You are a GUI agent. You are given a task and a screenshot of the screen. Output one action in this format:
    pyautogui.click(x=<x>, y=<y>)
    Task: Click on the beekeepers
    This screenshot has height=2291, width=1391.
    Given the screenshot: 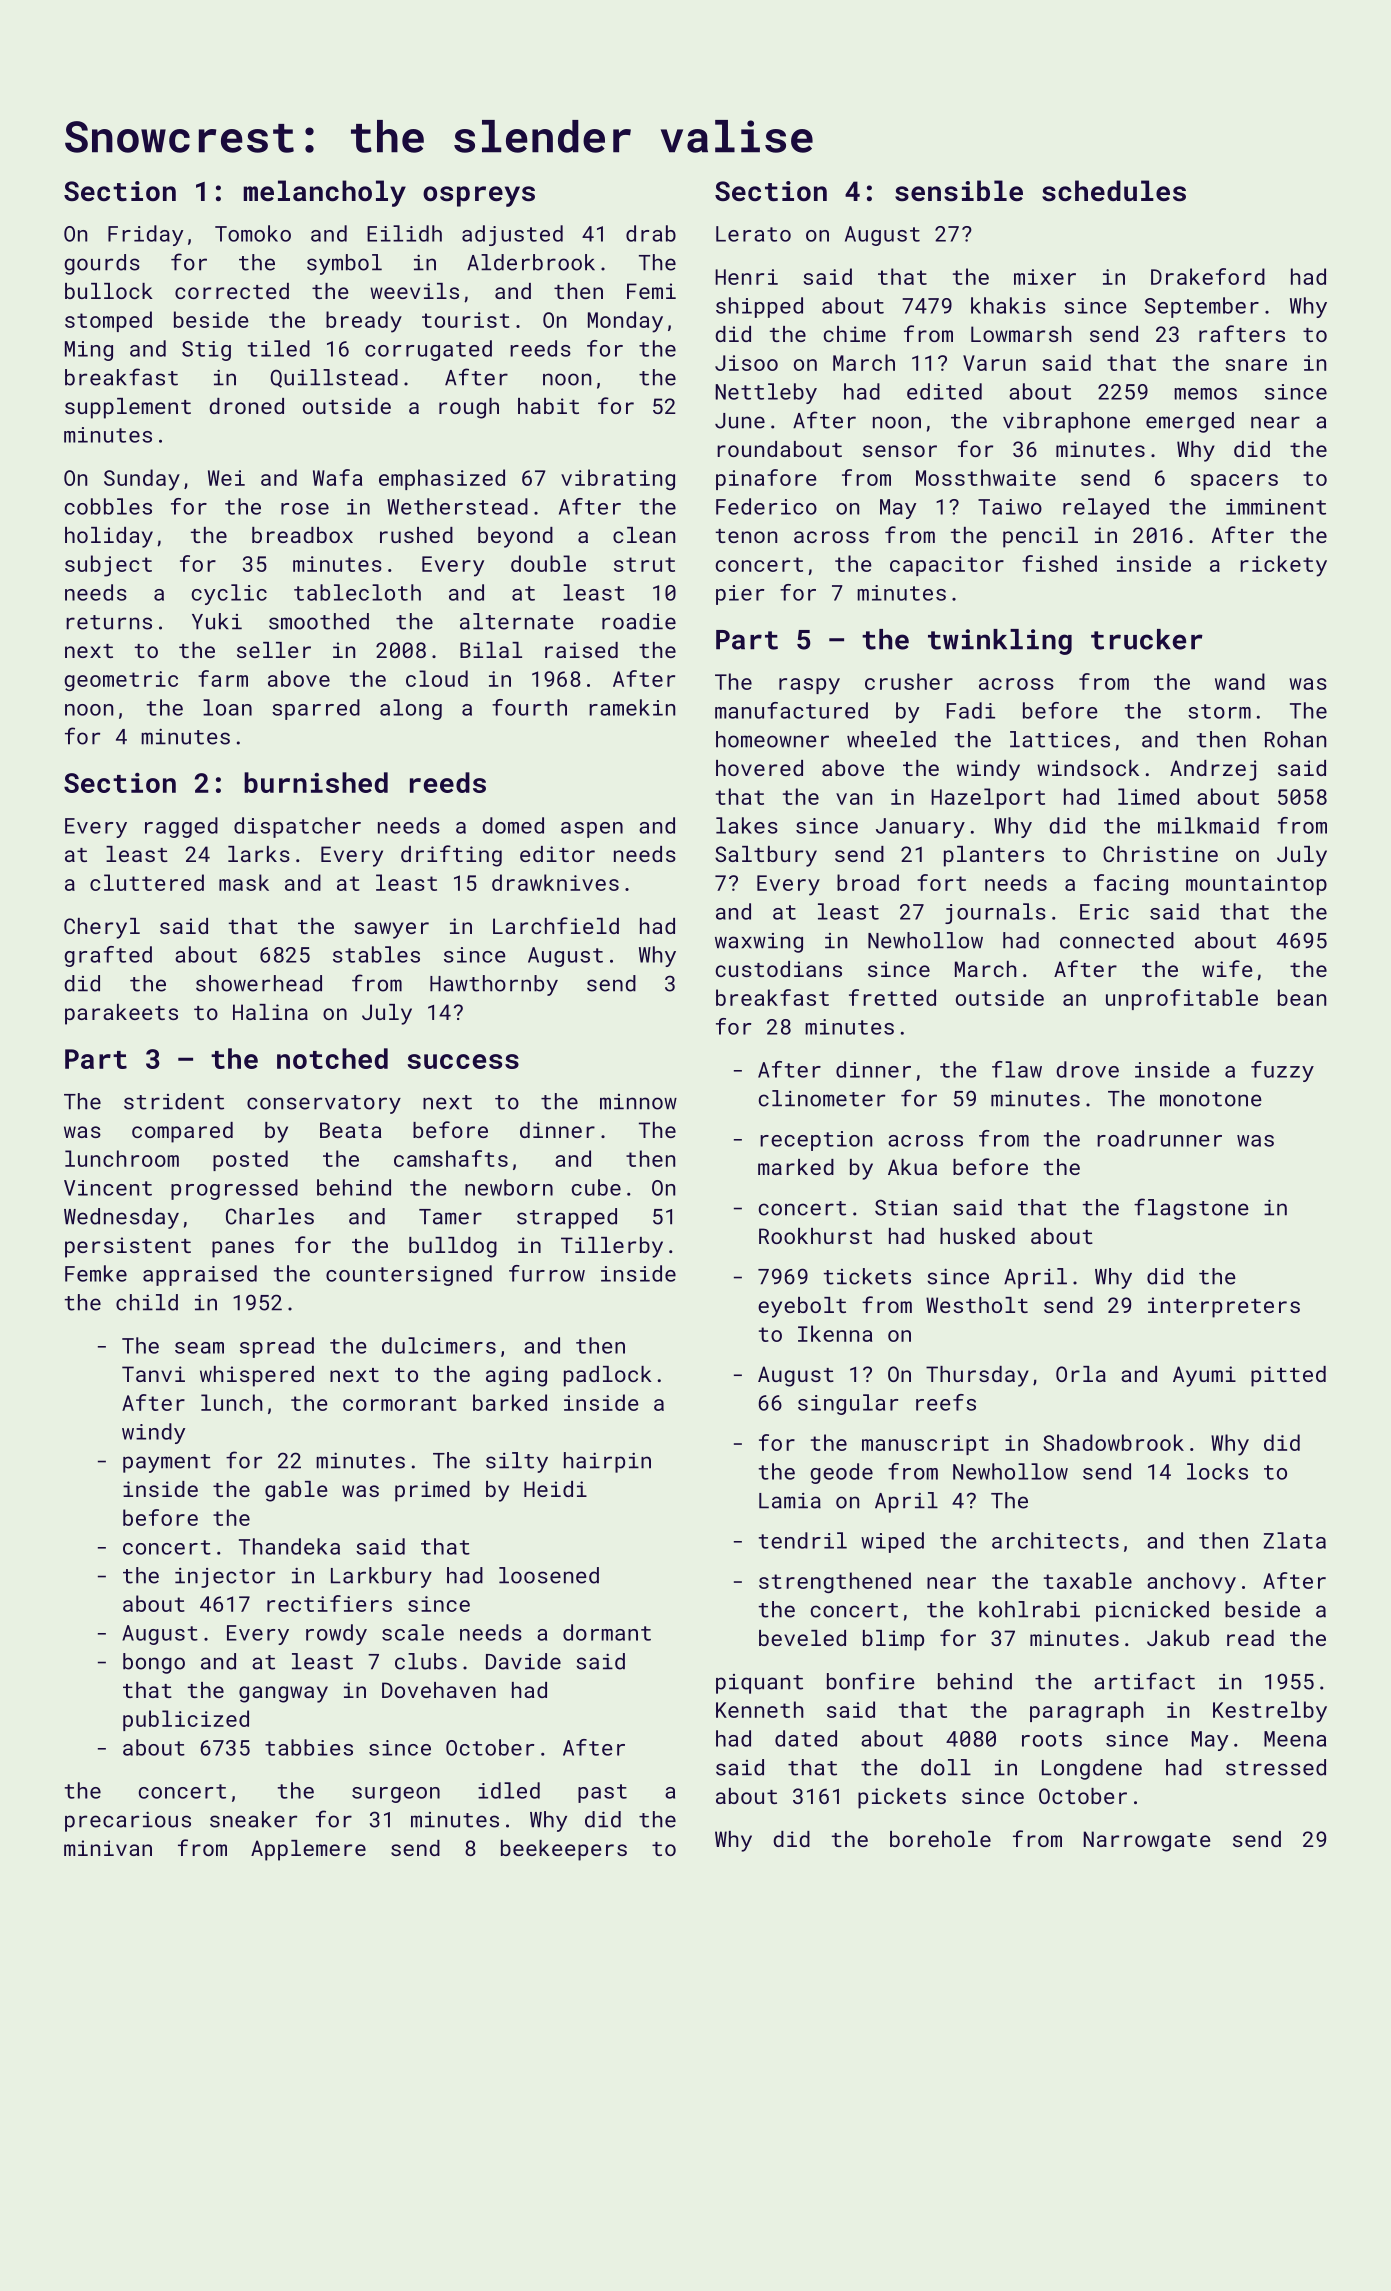 What is the action you would take?
    pyautogui.click(x=564, y=1850)
